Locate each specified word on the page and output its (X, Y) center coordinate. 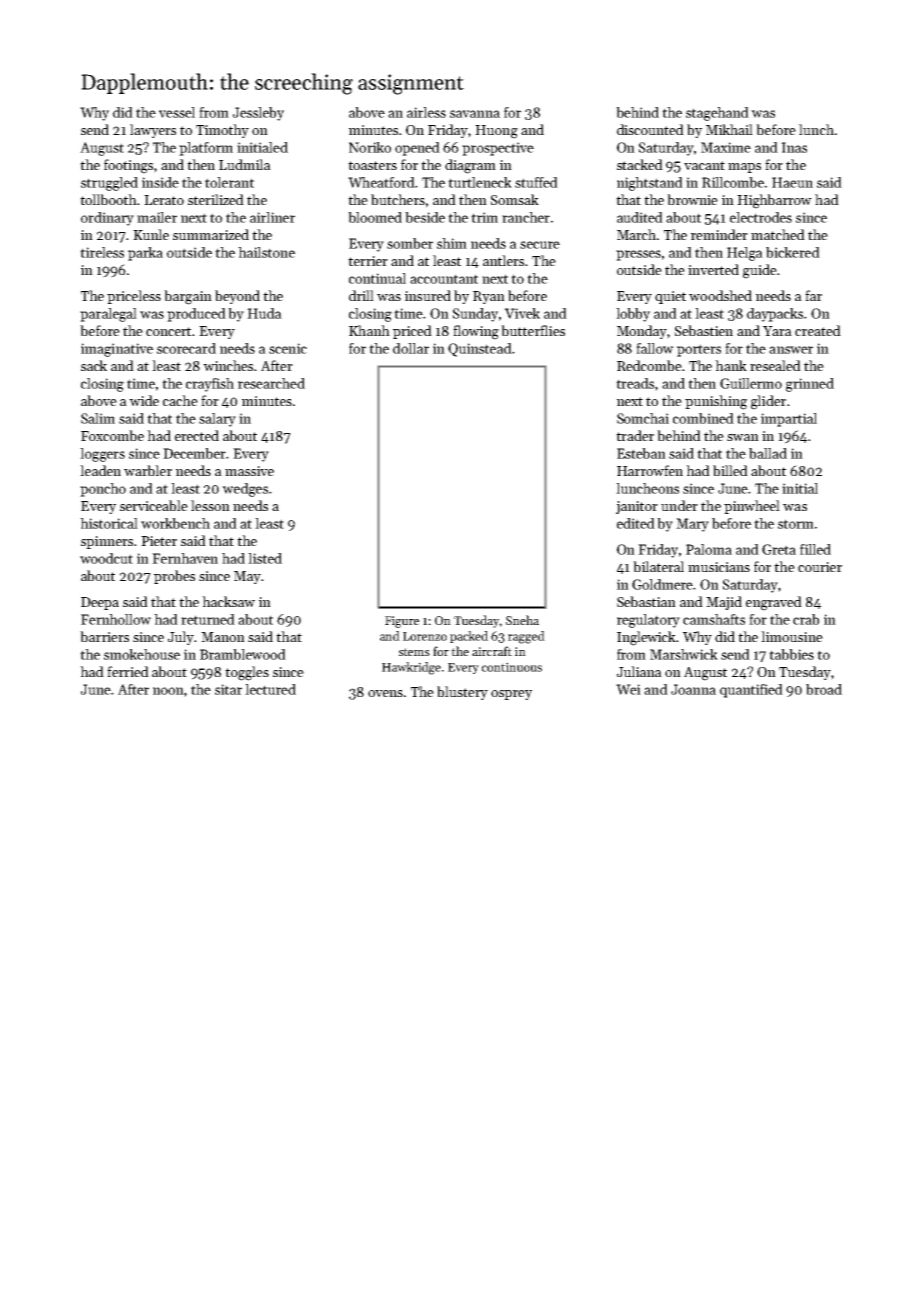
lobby (633, 315)
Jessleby (258, 114)
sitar (228, 689)
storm (796, 524)
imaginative (117, 350)
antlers (503, 260)
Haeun (792, 182)
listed (265, 558)
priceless (134, 297)
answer (791, 350)
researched (271, 383)
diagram (470, 166)
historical (109, 523)
